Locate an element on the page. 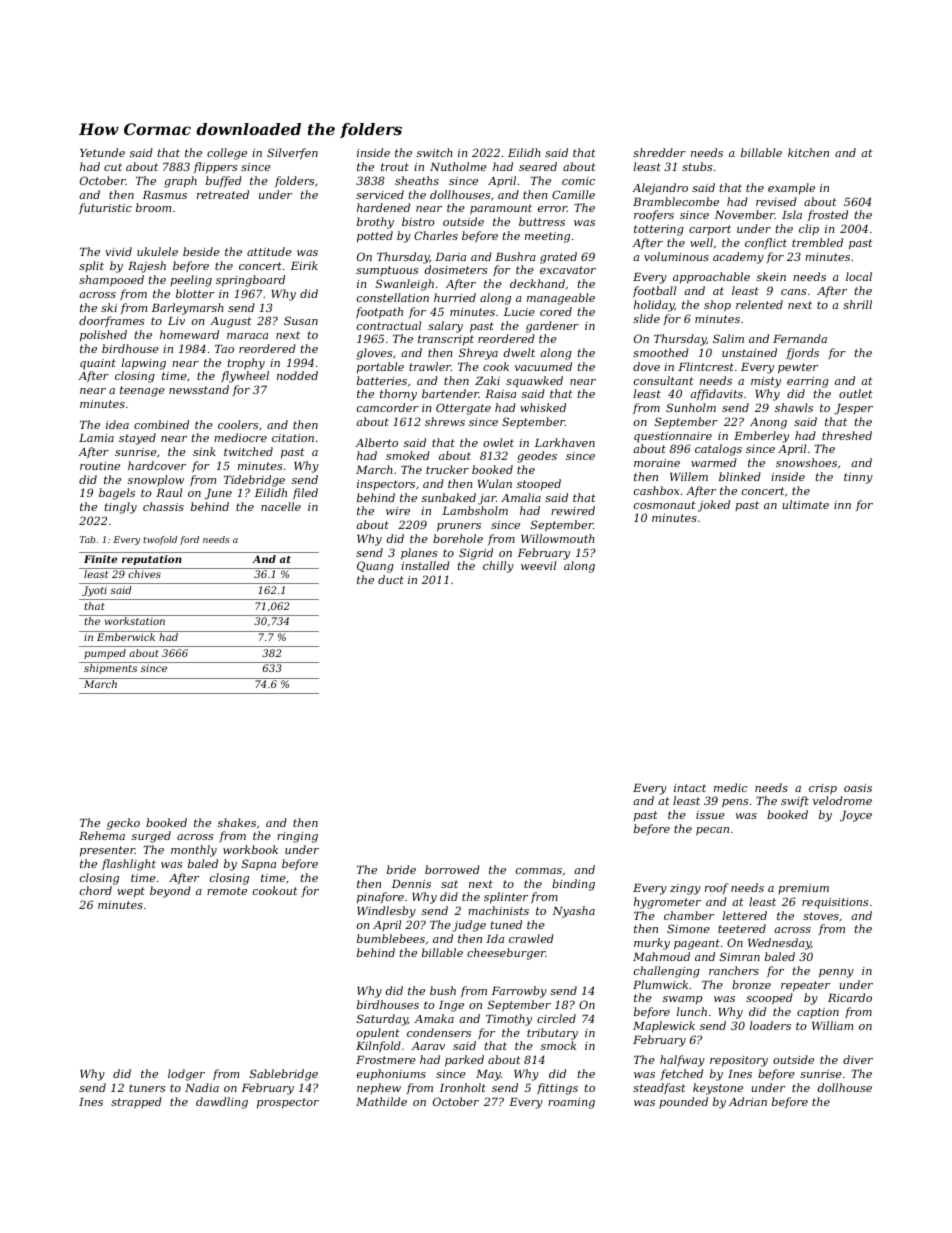 The image size is (952, 1233). Yetunde is located at coordinates (102, 152).
